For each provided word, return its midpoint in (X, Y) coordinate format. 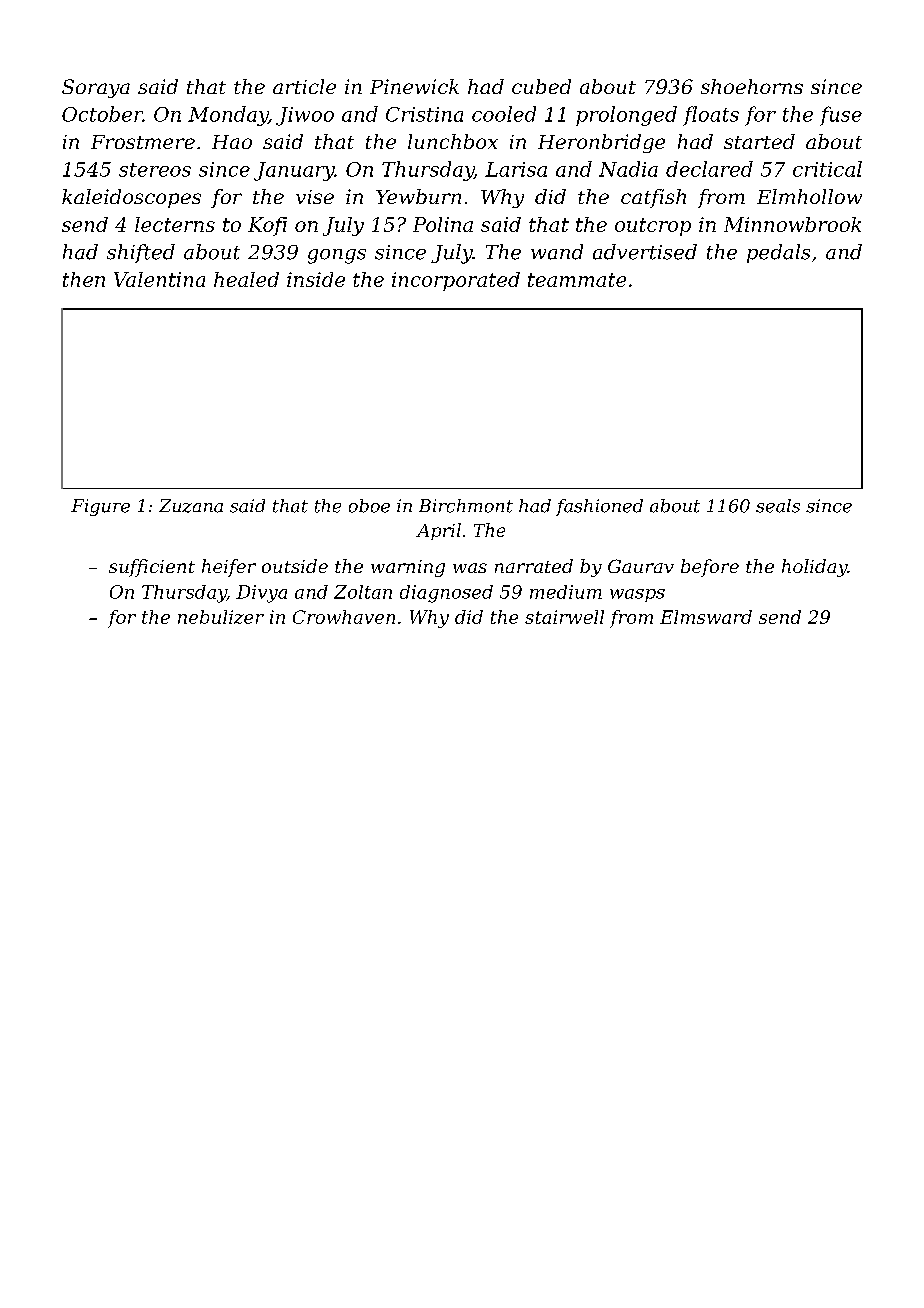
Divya (261, 594)
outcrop (653, 227)
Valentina (159, 279)
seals (778, 506)
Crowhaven (344, 617)
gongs (337, 256)
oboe (369, 506)
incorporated (456, 281)
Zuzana (191, 506)
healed (246, 279)
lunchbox (453, 141)
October (102, 114)
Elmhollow (809, 196)
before (710, 568)
